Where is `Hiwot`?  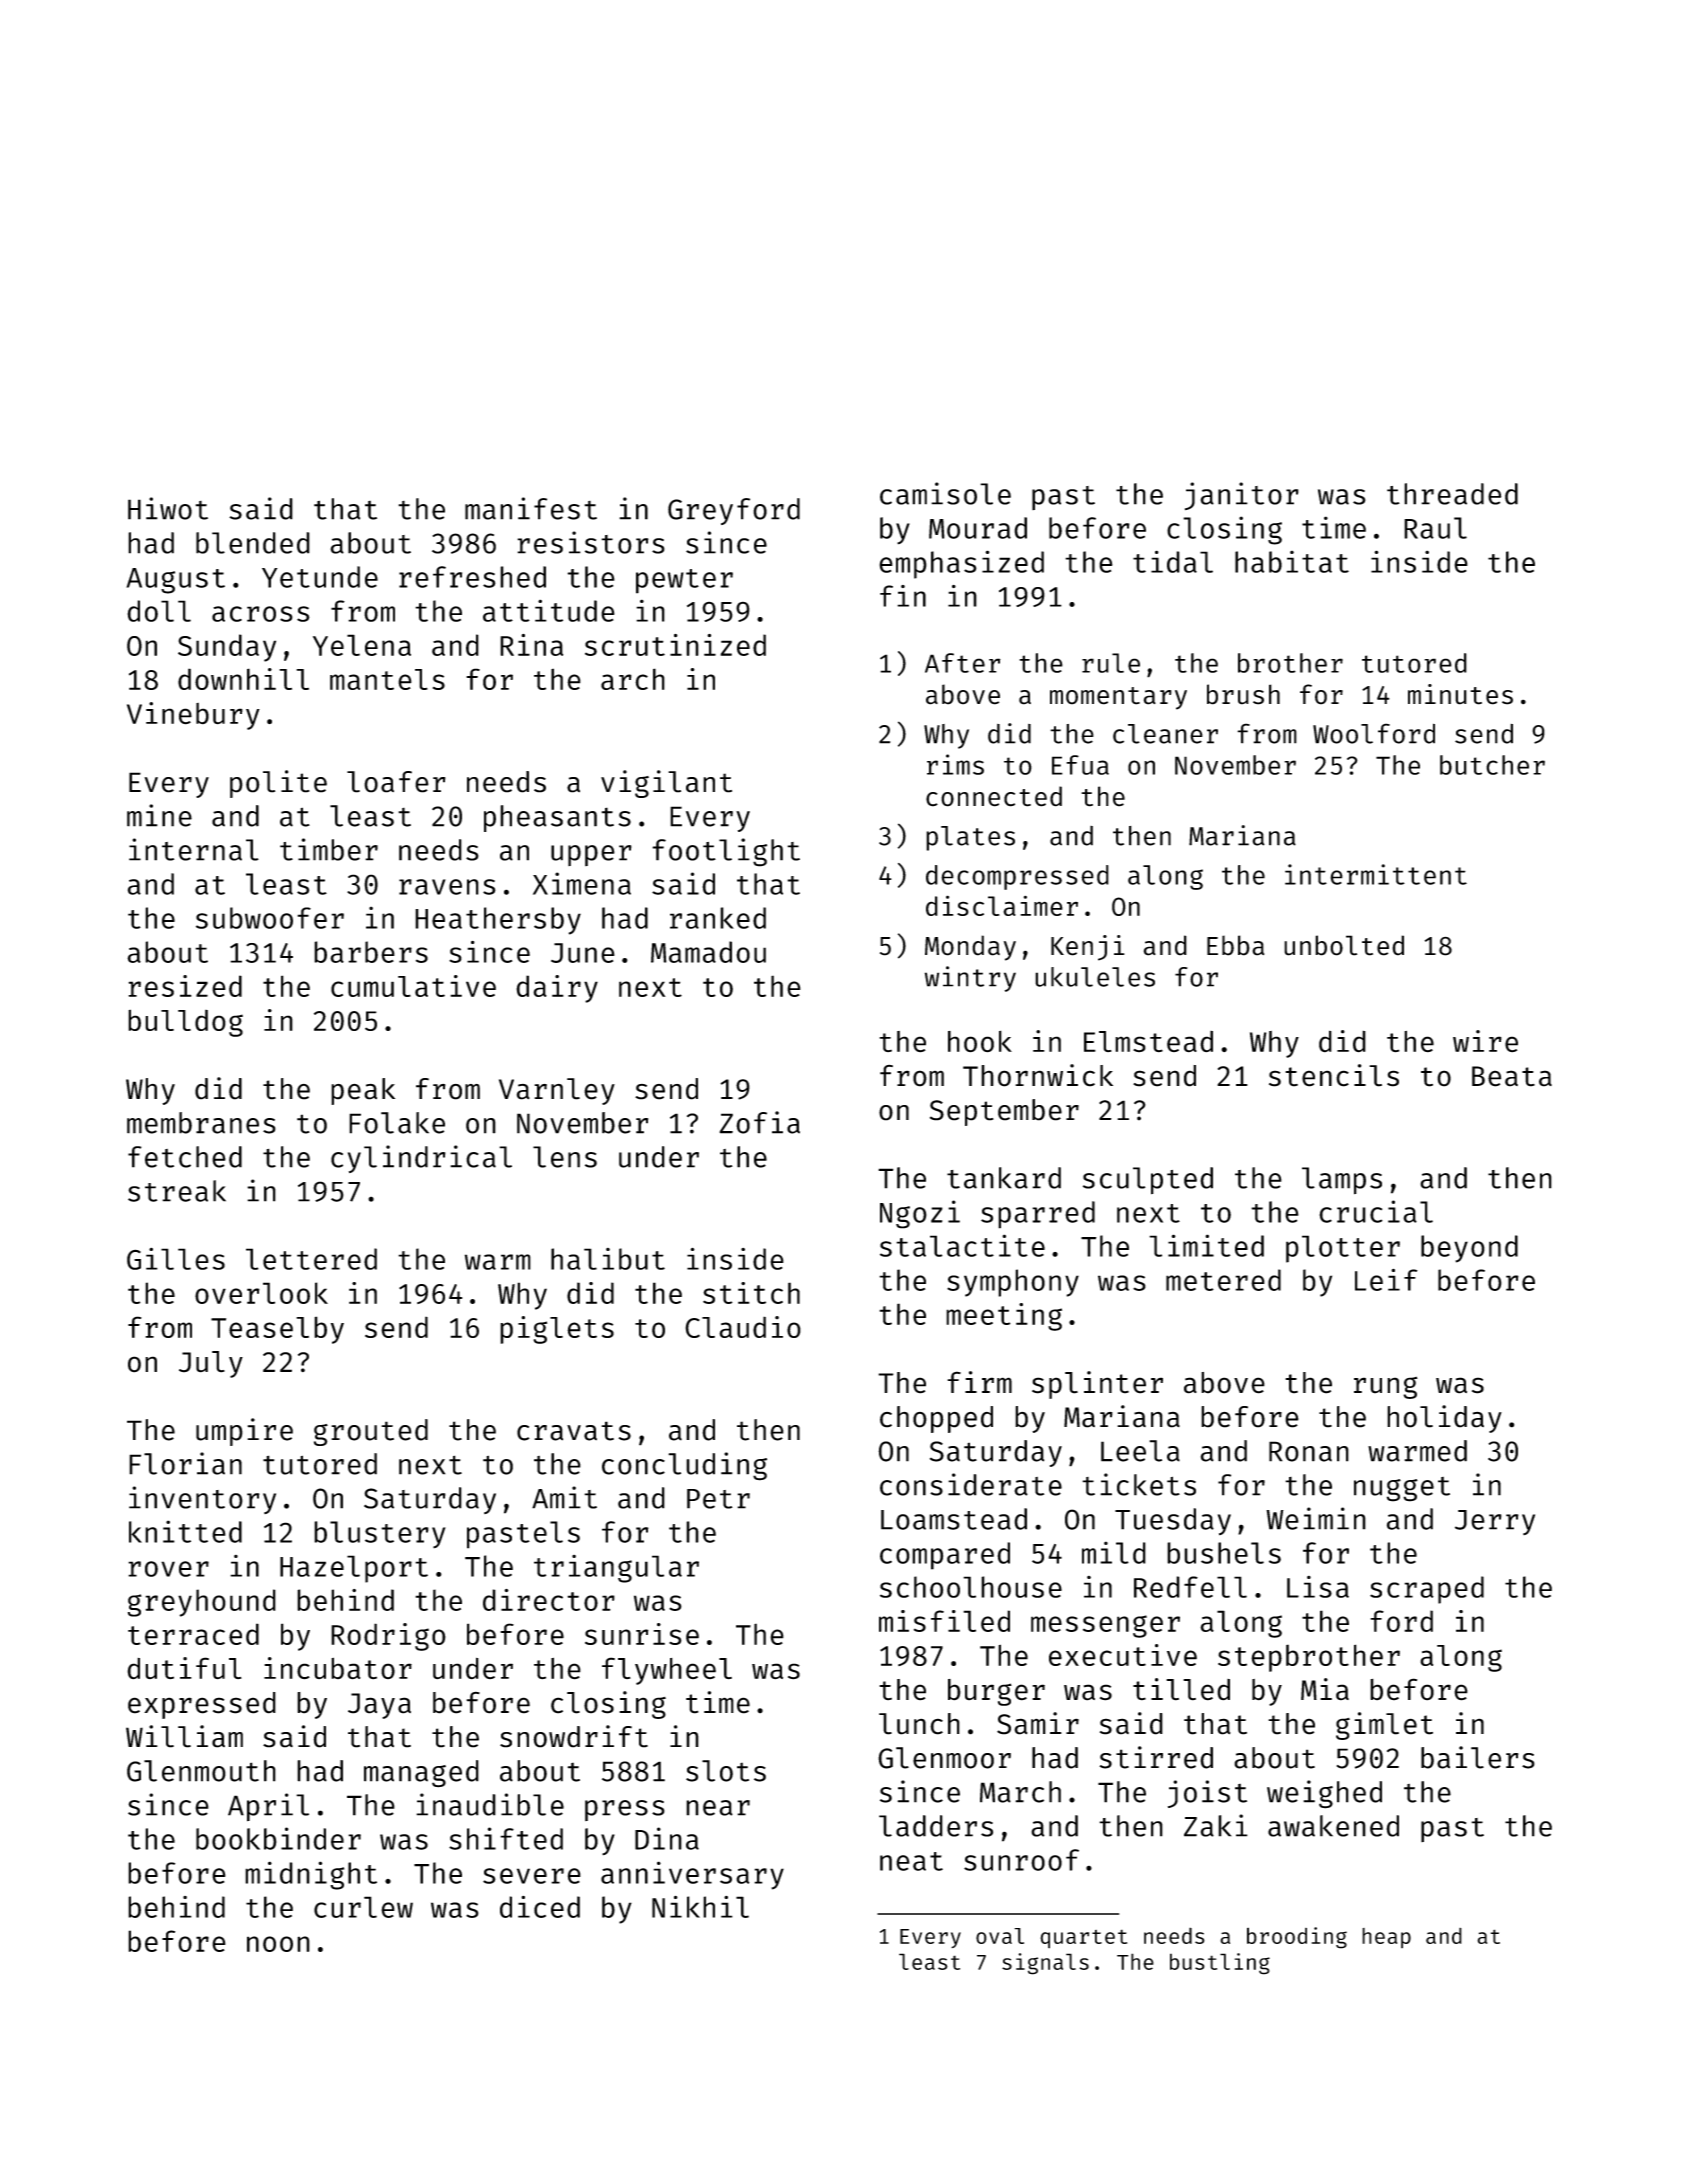 Hiwot is located at coordinates (168, 508).
